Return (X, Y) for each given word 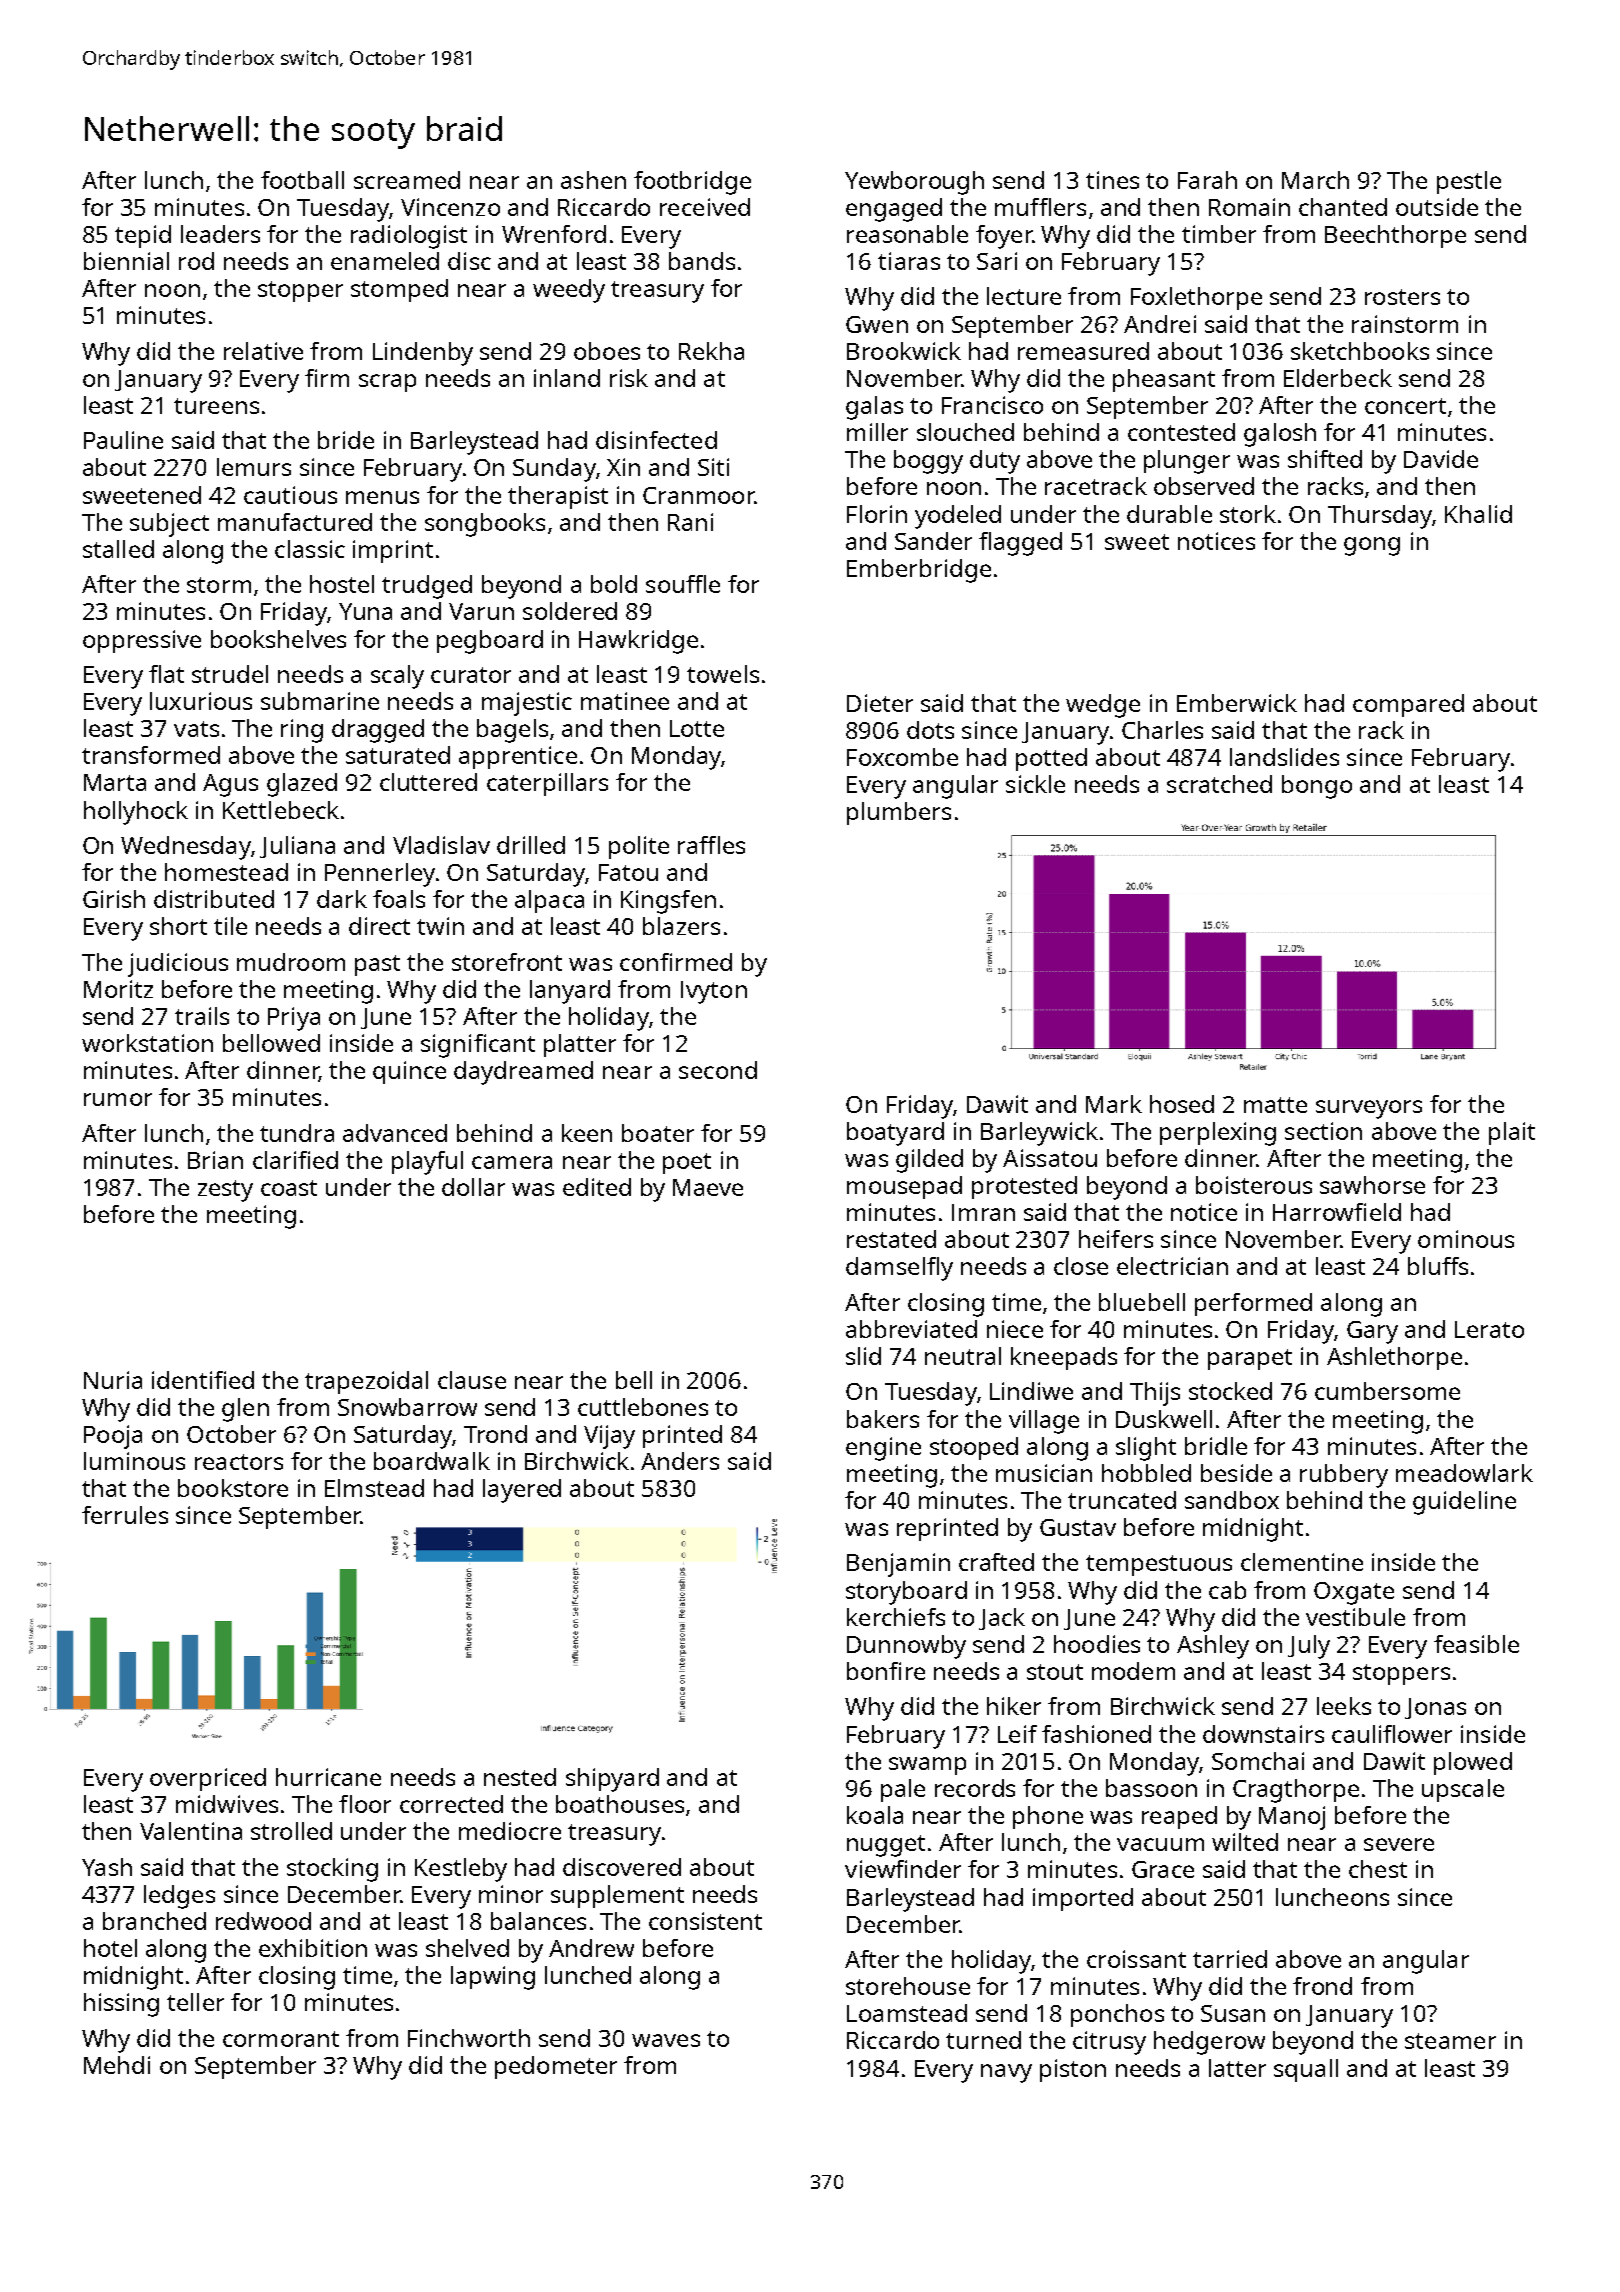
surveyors (1369, 1109)
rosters (1402, 297)
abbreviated (911, 1329)
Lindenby (423, 354)
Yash (107, 1867)
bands (702, 261)
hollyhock (136, 813)
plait (1512, 1133)
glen (245, 1410)
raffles (711, 845)
